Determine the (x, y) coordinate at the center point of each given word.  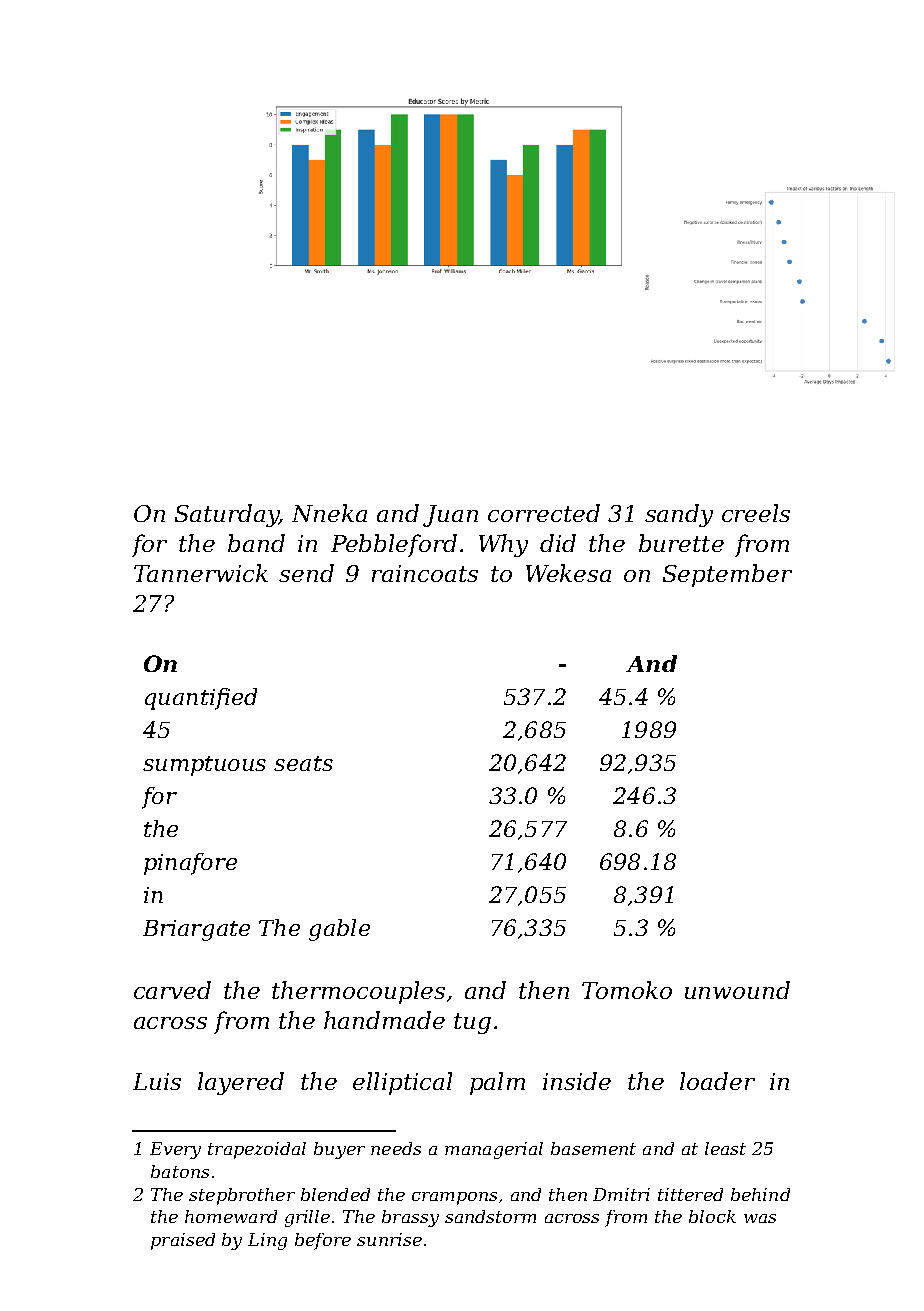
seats (303, 763)
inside (577, 1081)
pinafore (190, 864)
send (306, 573)
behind (760, 1194)
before (323, 1241)
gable (339, 930)
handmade (384, 1020)
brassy (410, 1218)
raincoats (425, 573)
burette (681, 543)
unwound (737, 990)
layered (241, 1083)
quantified (201, 699)
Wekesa (568, 573)
